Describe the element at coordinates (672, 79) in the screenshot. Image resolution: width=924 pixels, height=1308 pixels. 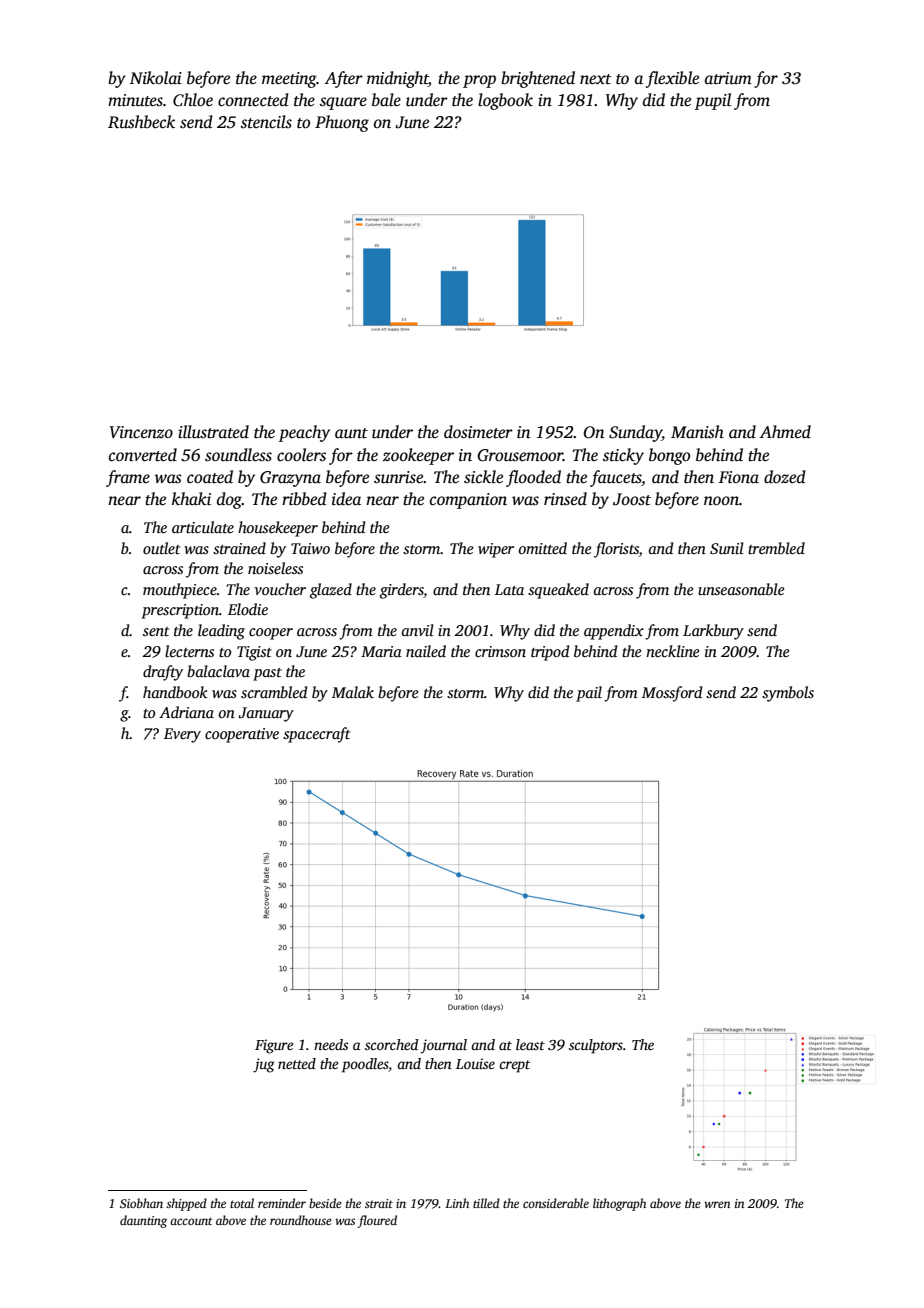
I see `flexible` at that location.
